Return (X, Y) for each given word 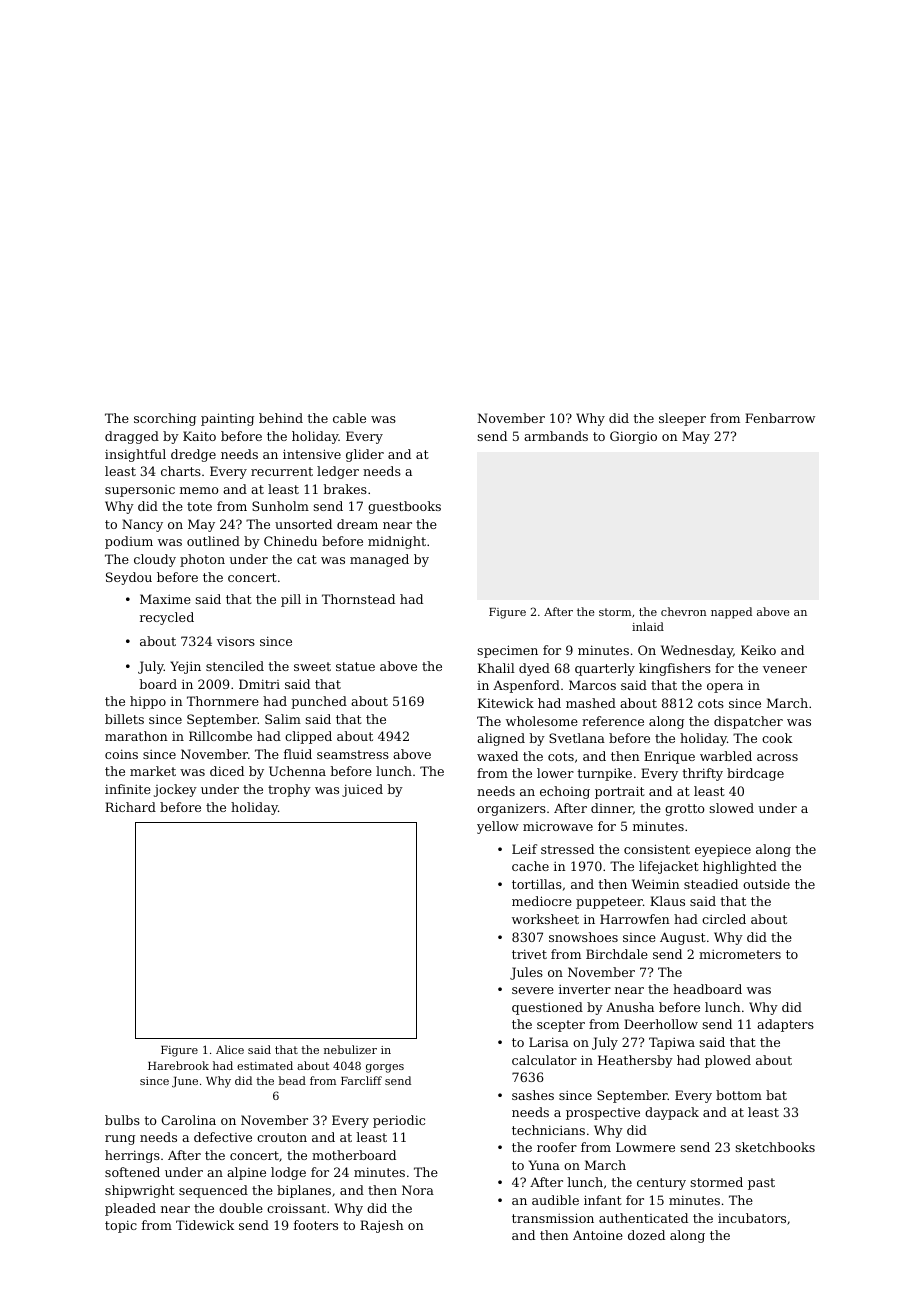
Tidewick (205, 1225)
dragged (132, 437)
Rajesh (382, 1226)
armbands (556, 436)
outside (766, 884)
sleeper (682, 419)
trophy (289, 790)
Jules (526, 973)
